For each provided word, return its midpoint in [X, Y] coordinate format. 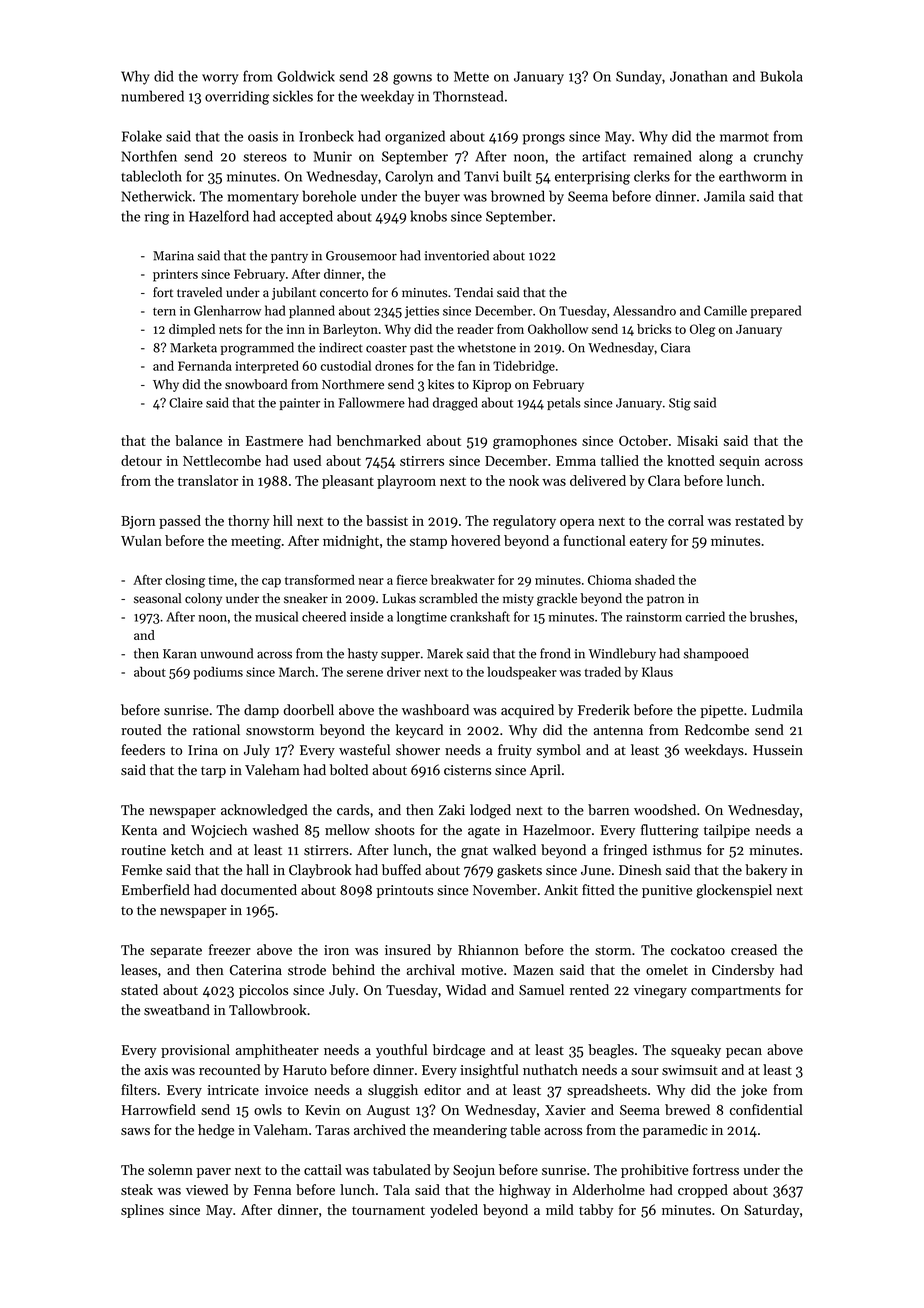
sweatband [177, 1009]
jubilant [294, 293]
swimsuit [690, 1070]
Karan [180, 654]
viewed [207, 1189]
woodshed [665, 810]
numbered [152, 96]
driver [404, 672]
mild [560, 1209]
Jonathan [699, 76]
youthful [401, 1051]
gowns [412, 79]
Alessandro [644, 310]
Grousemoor [361, 256]
